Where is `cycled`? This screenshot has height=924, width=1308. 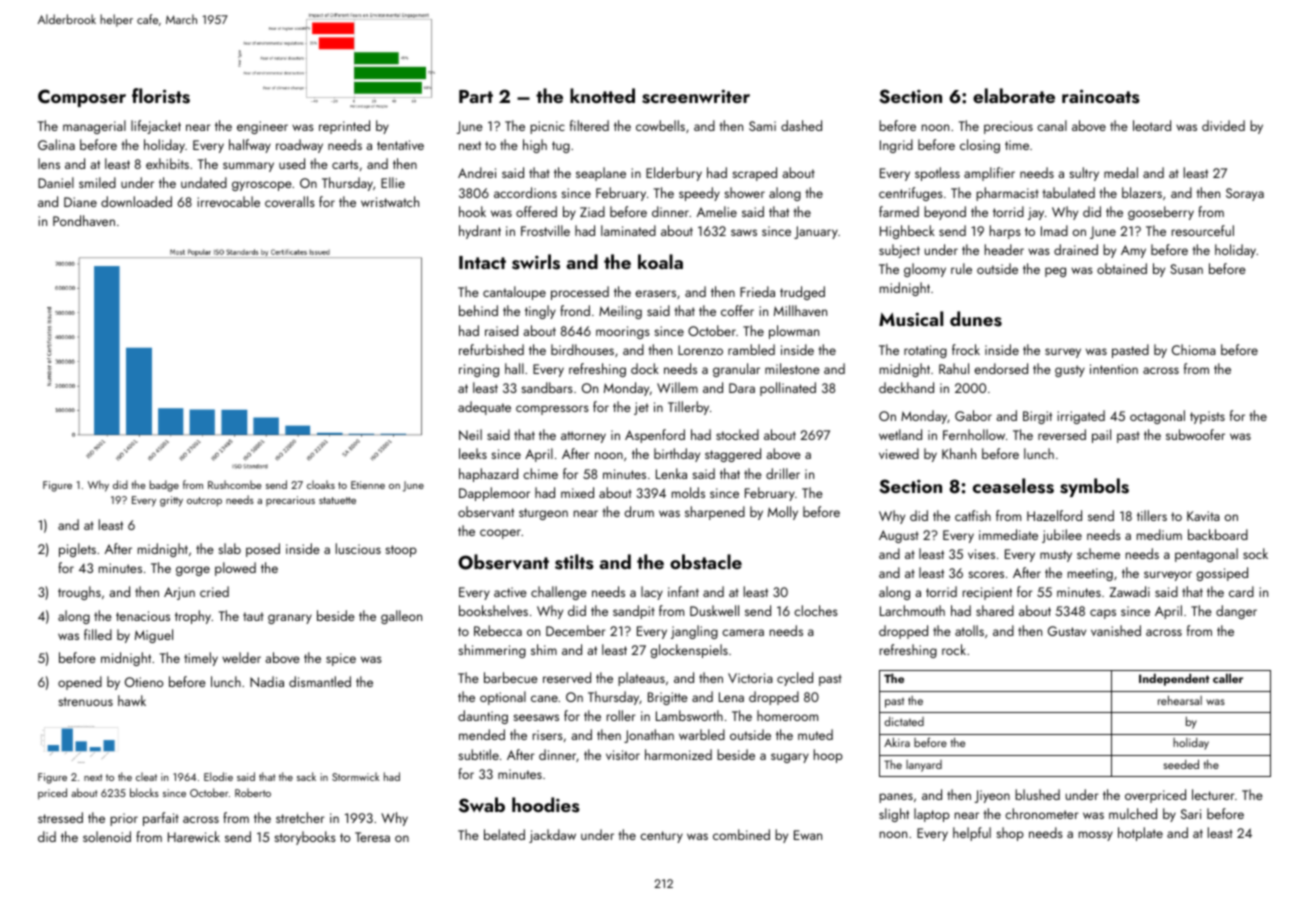 cycled is located at coordinates (795, 679).
